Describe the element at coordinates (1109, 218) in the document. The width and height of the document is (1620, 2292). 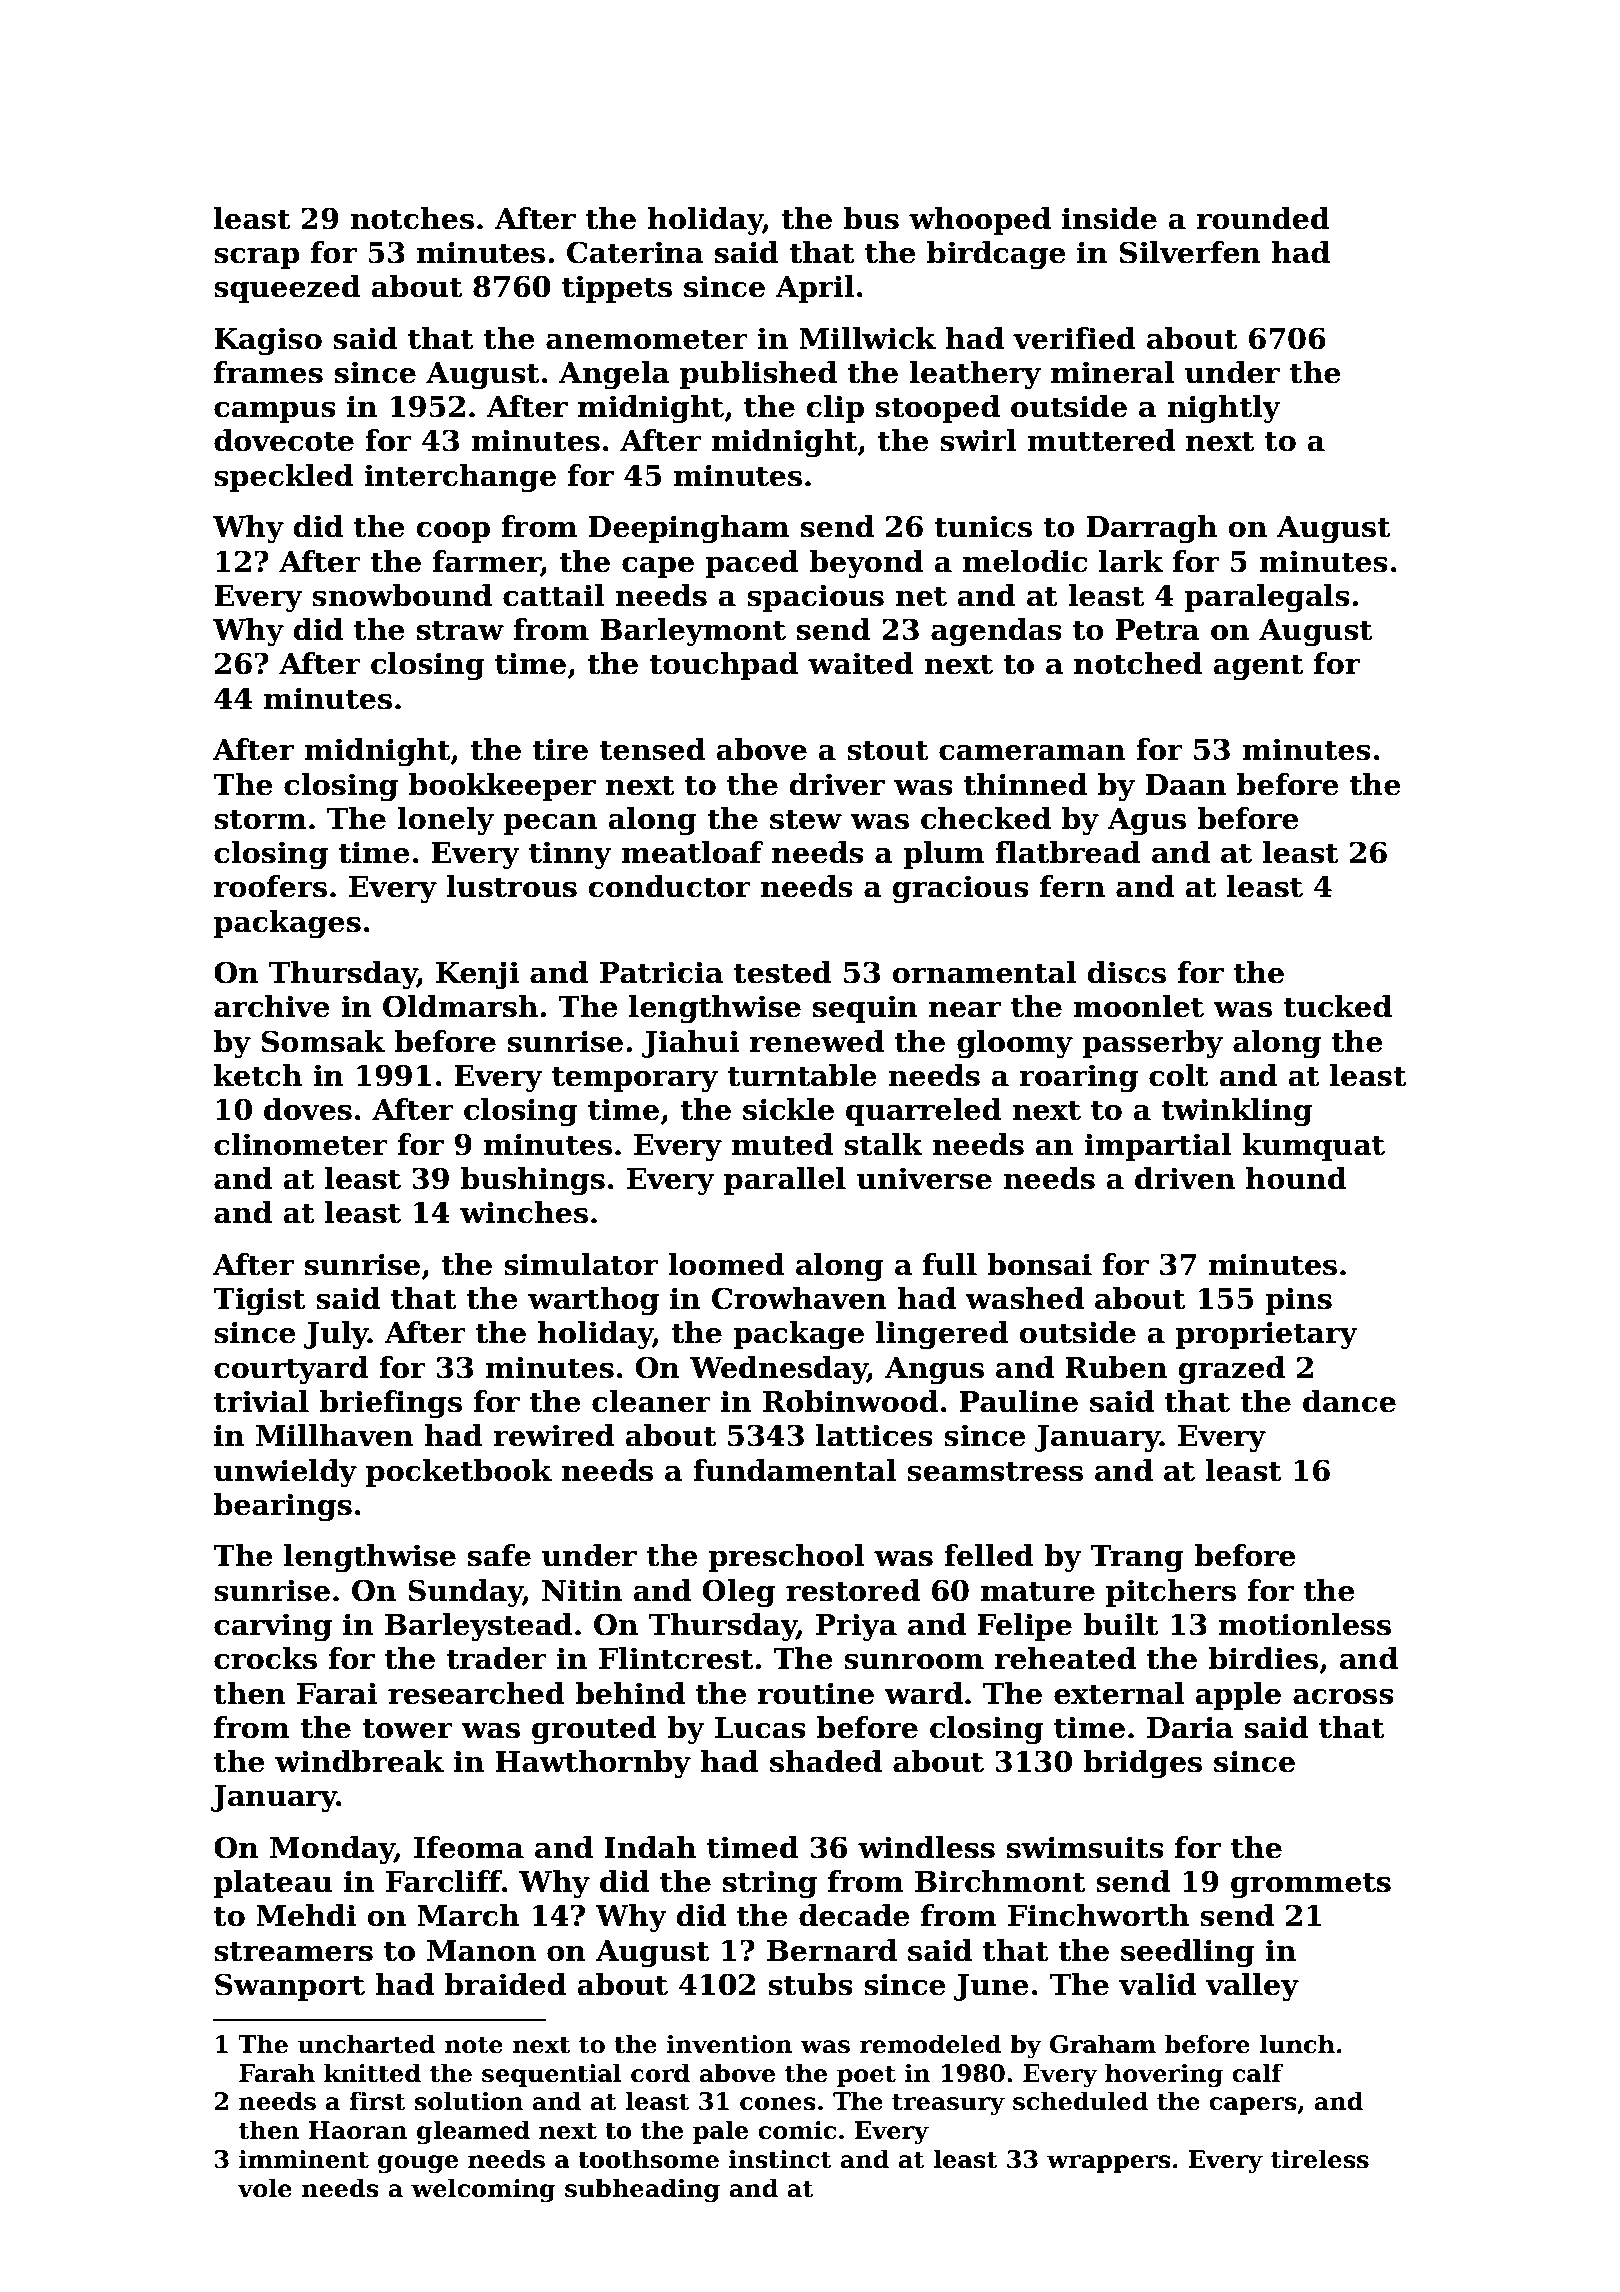
I see `inside` at that location.
